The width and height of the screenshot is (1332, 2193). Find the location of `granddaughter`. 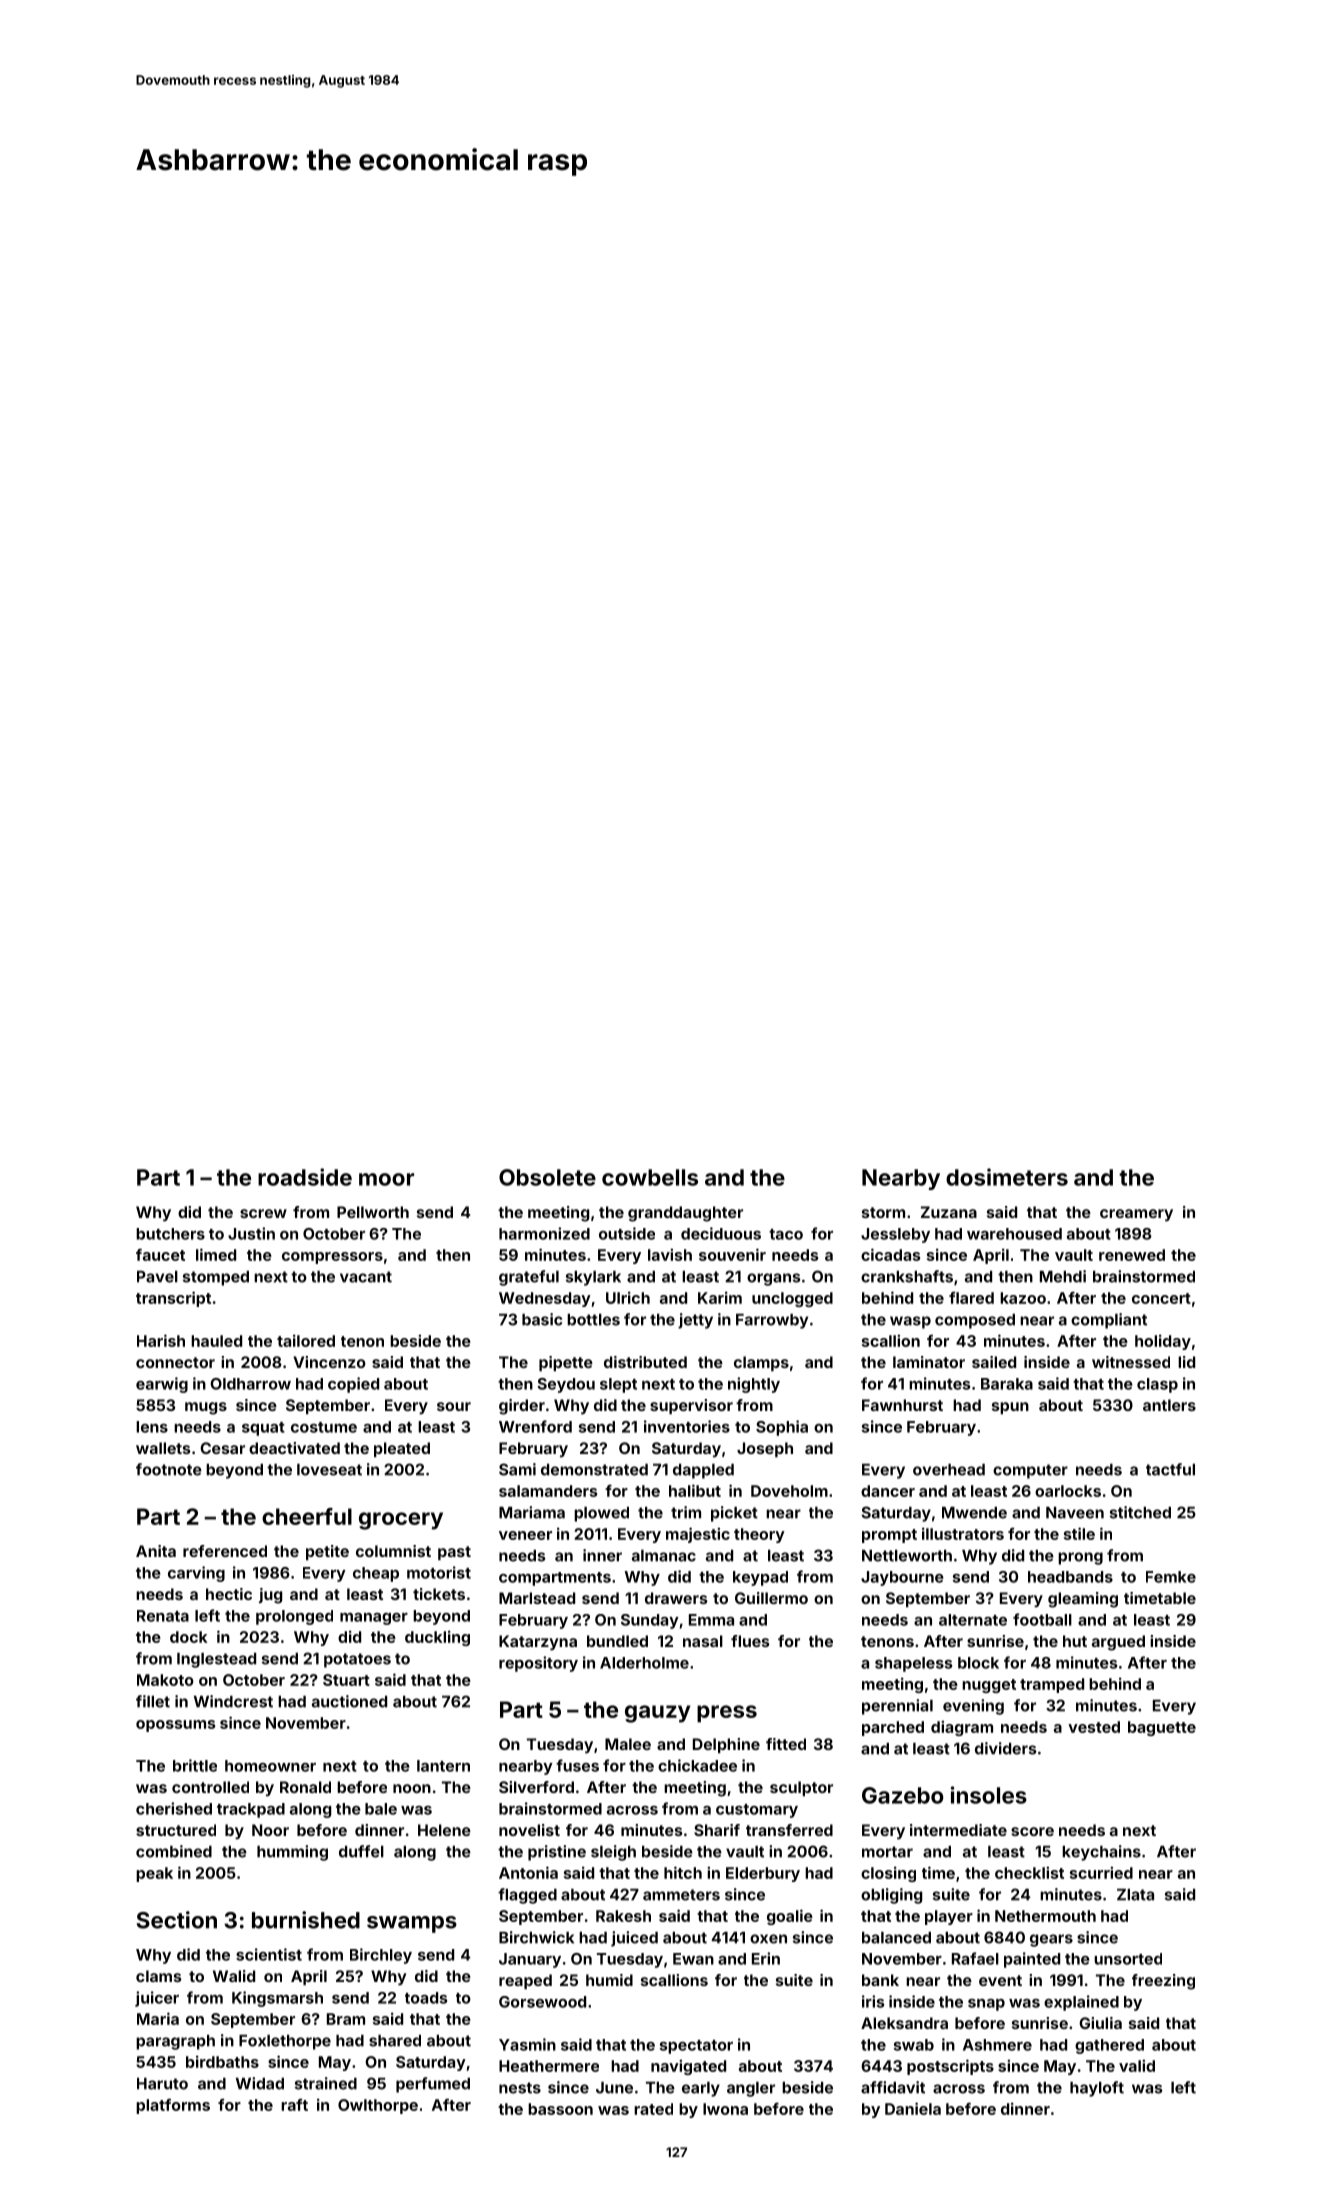

granddaughter is located at coordinates (685, 1214).
